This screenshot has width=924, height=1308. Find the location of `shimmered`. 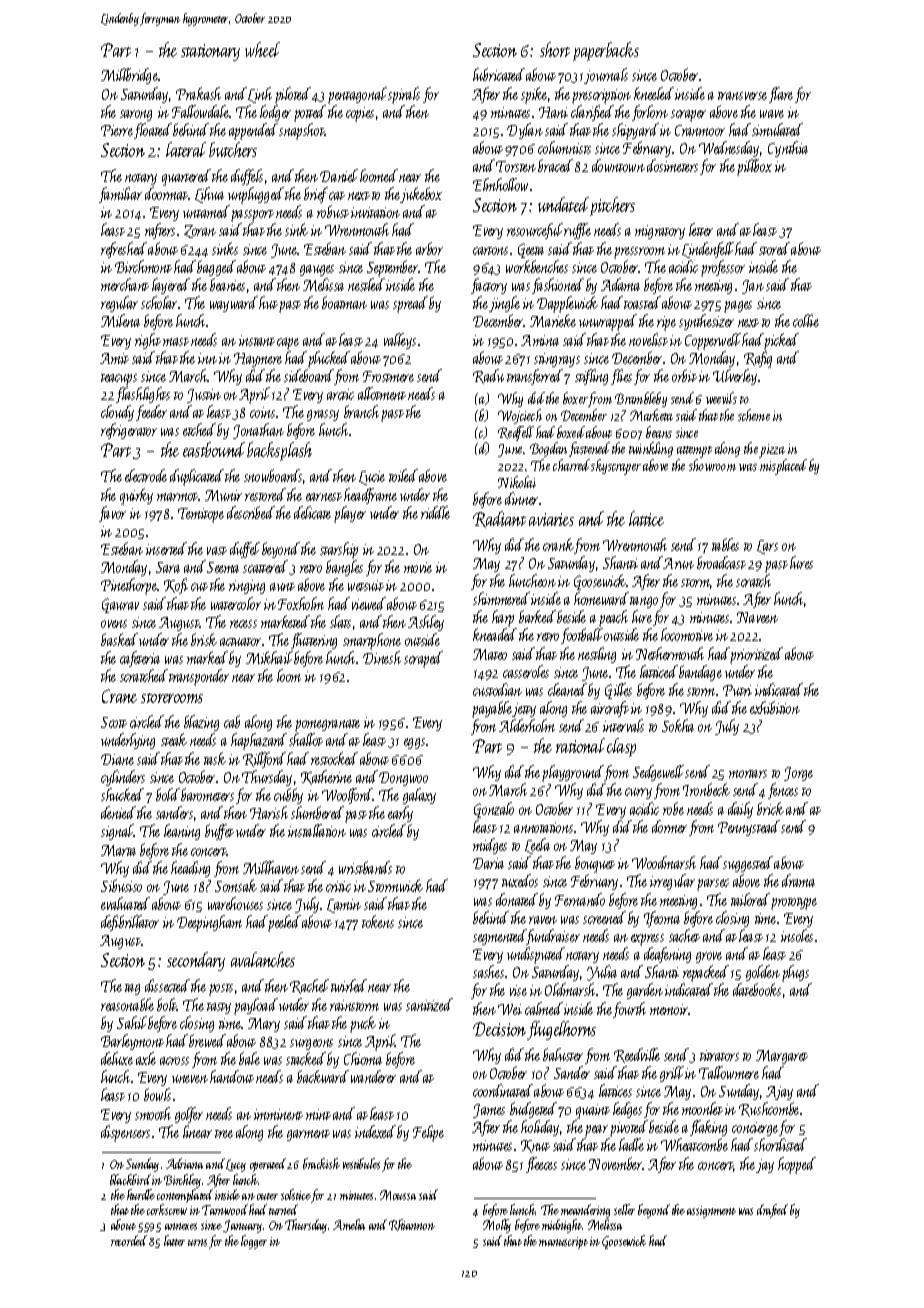

shimmered is located at coordinates (501, 598).
